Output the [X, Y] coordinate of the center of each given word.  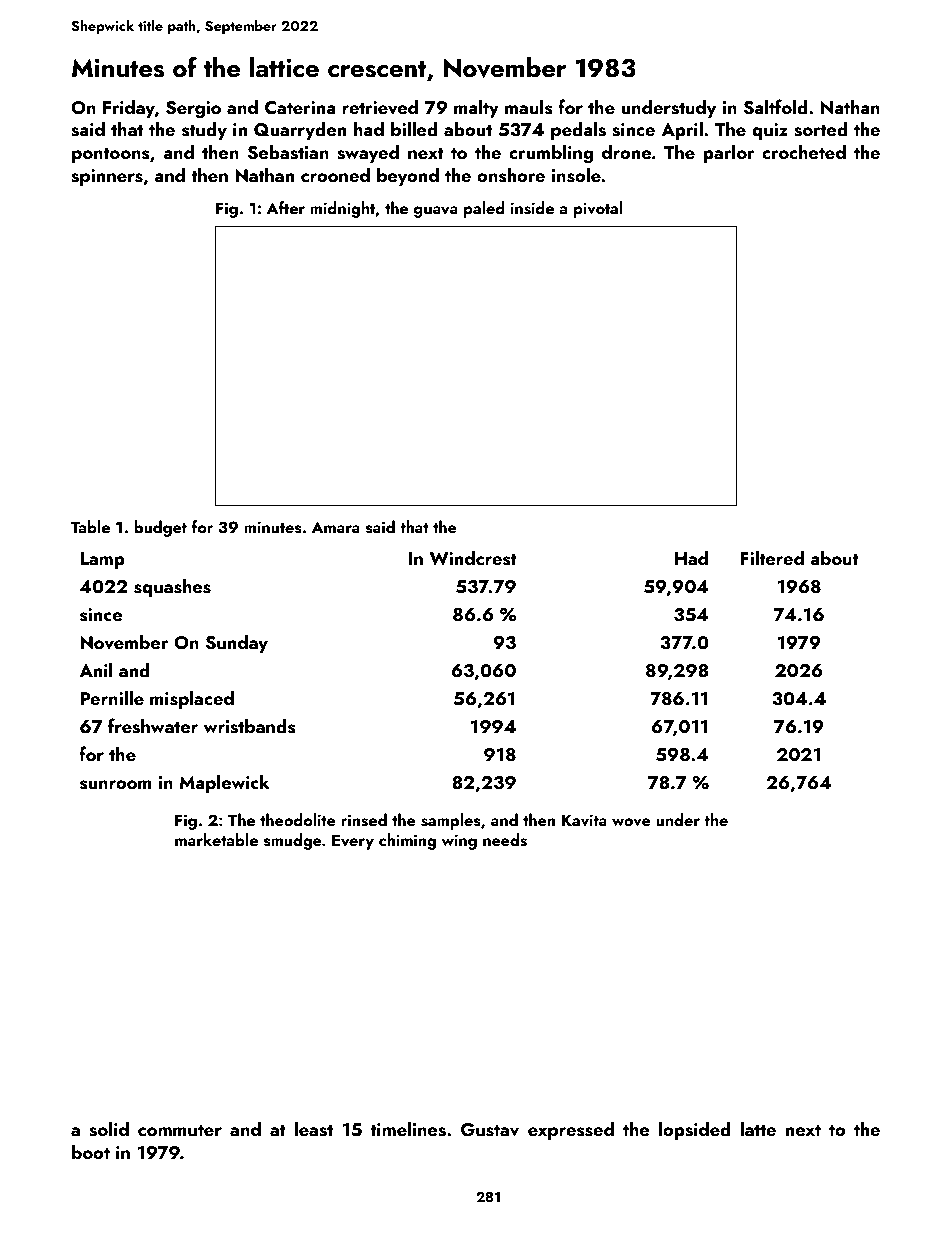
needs [505, 840]
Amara [336, 527]
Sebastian [288, 152]
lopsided [695, 1130]
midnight [343, 209]
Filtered [772, 557]
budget [160, 528]
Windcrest [473, 558]
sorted [821, 129]
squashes [172, 587]
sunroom [116, 785]
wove [631, 822]
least [313, 1129]
